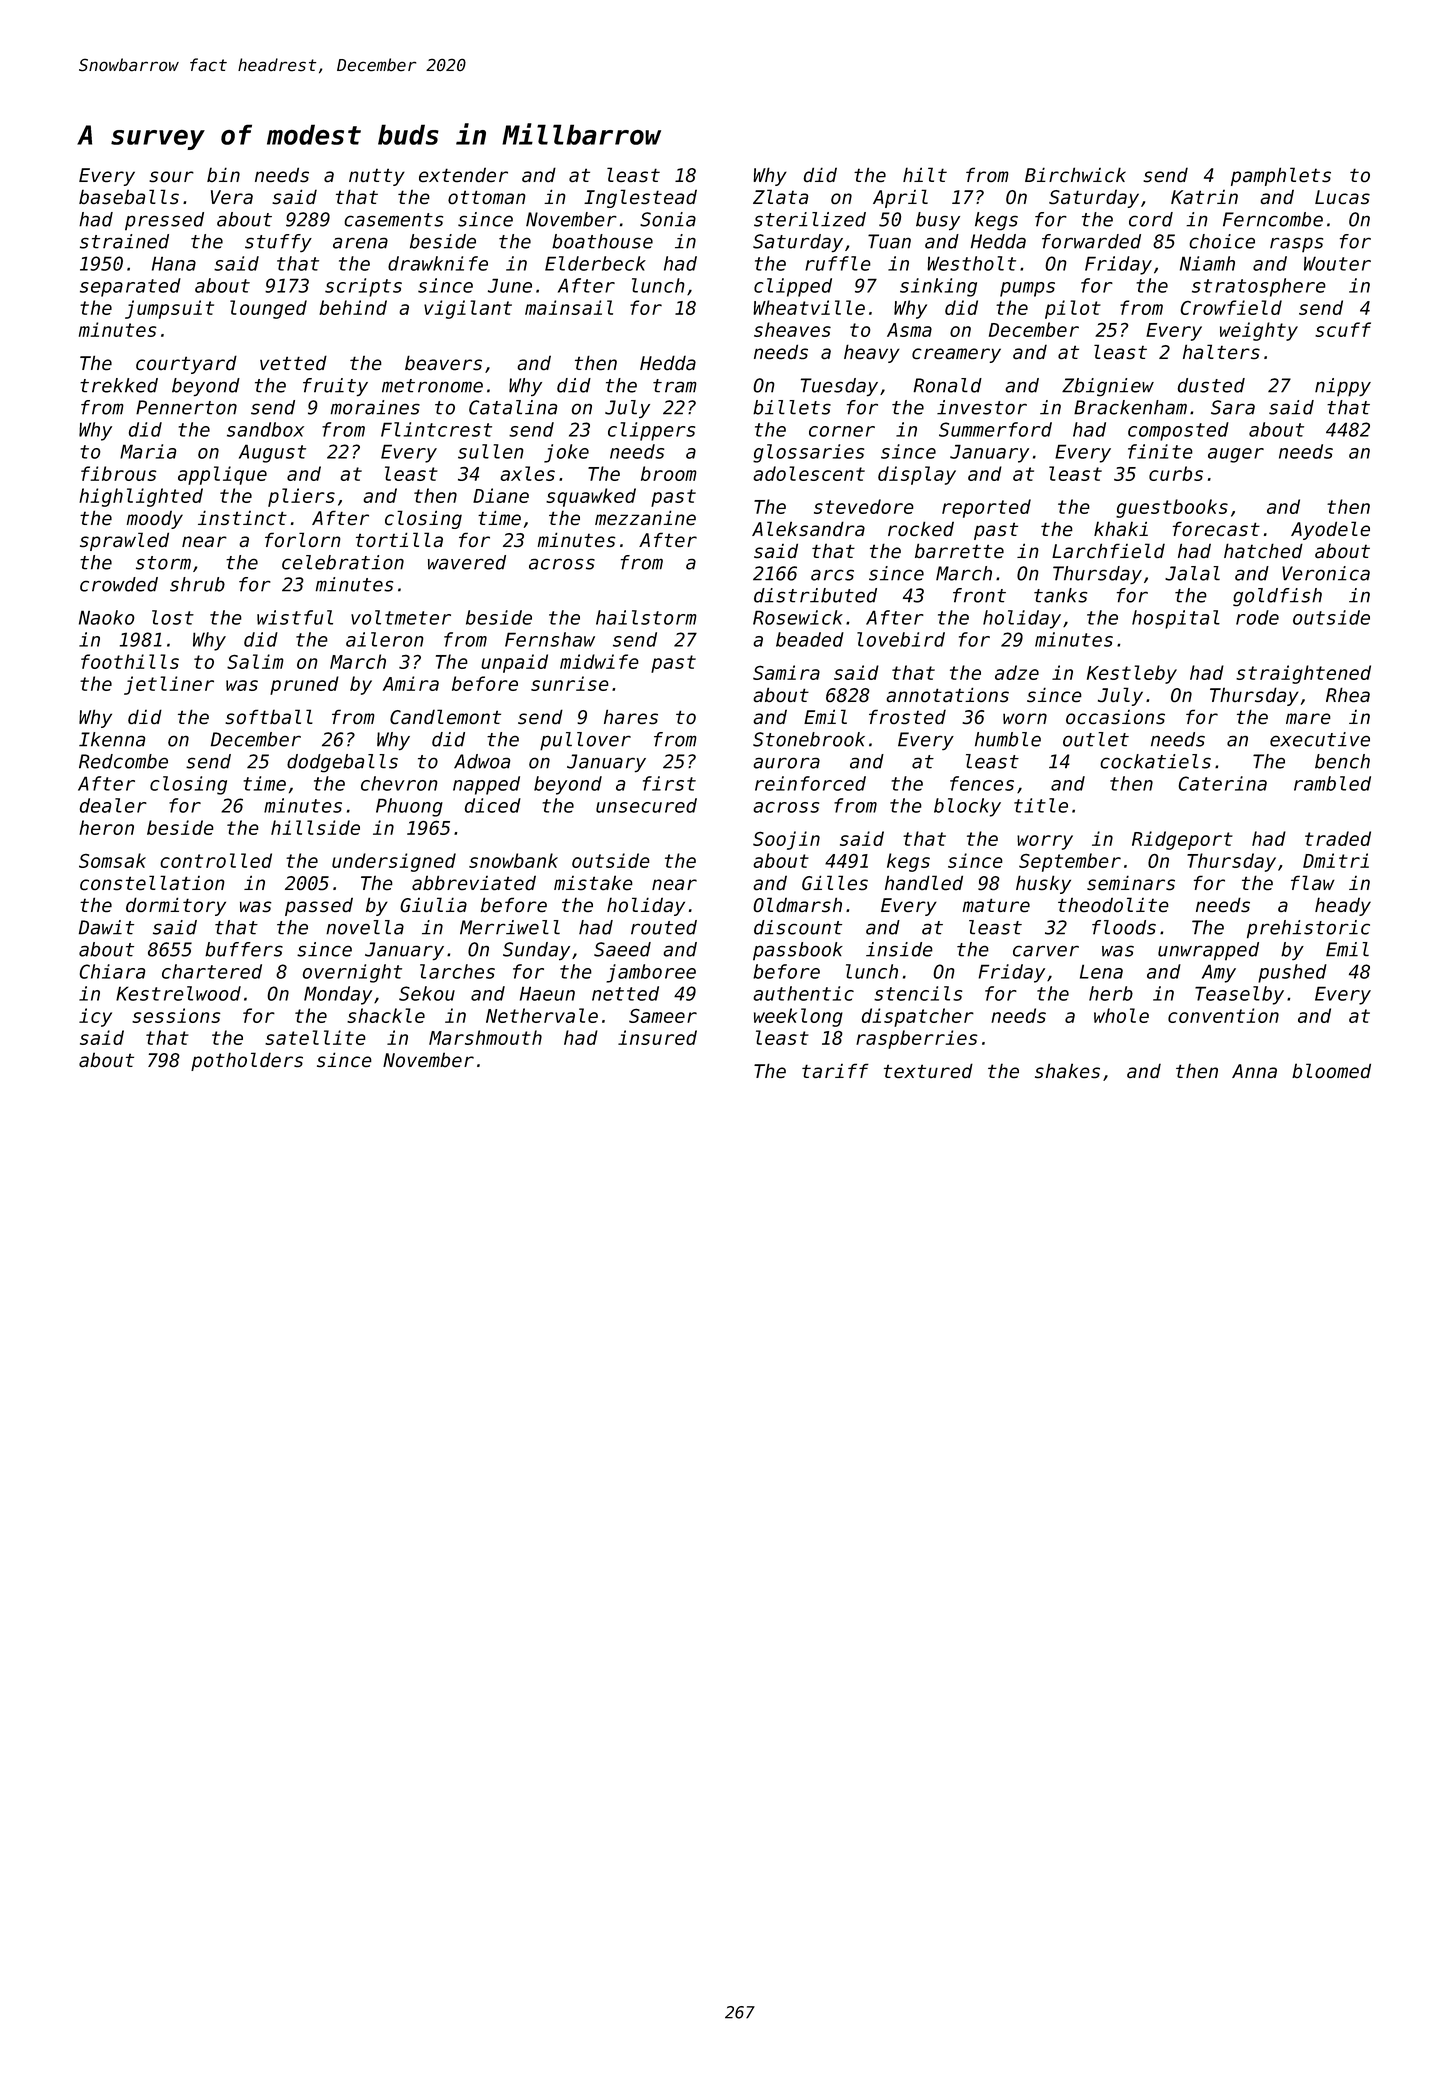 This screenshot has height=2100, width=1450. I want to click on shackle, so click(386, 1015).
